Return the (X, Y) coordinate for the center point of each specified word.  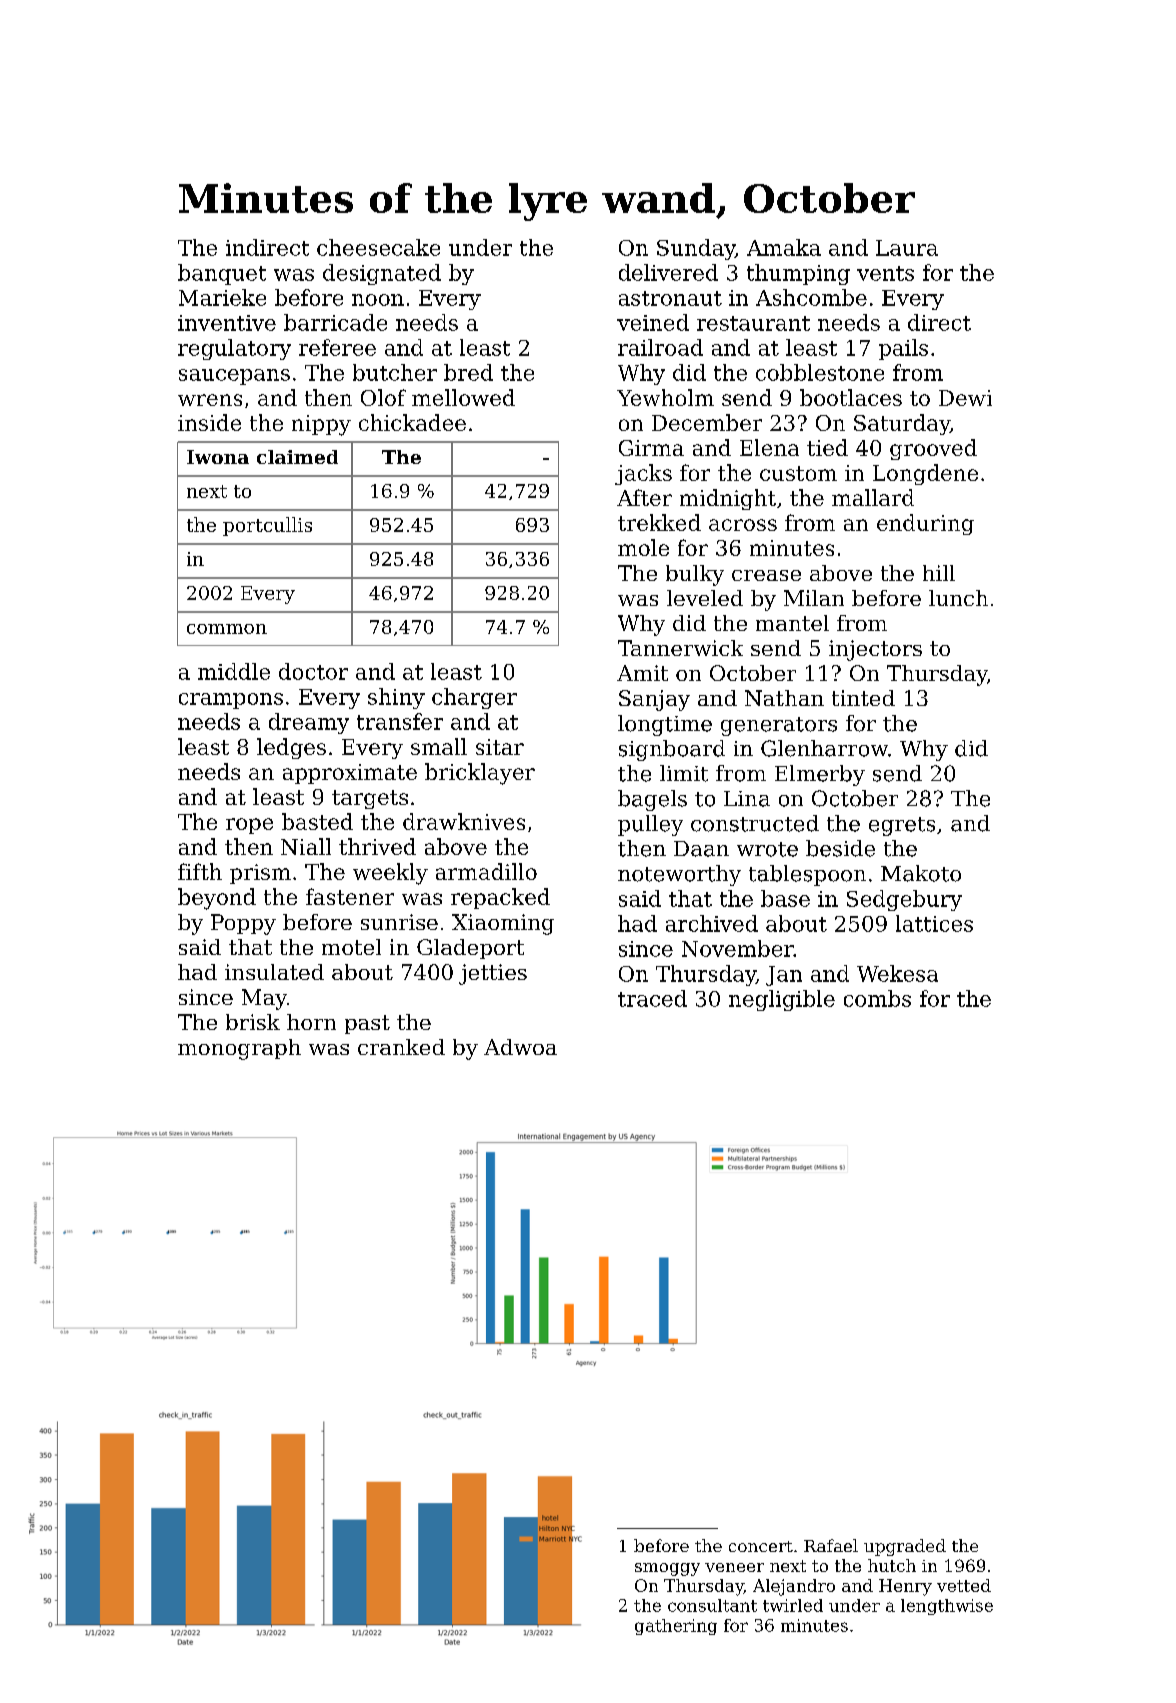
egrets (902, 826)
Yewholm (665, 397)
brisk (253, 1022)
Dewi (965, 398)
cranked (401, 1047)
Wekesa (897, 973)
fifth (200, 871)
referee (337, 347)
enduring (925, 524)
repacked (500, 898)
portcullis (267, 526)
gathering (676, 1627)
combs (877, 998)
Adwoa (520, 1047)
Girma (651, 448)
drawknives (464, 821)
